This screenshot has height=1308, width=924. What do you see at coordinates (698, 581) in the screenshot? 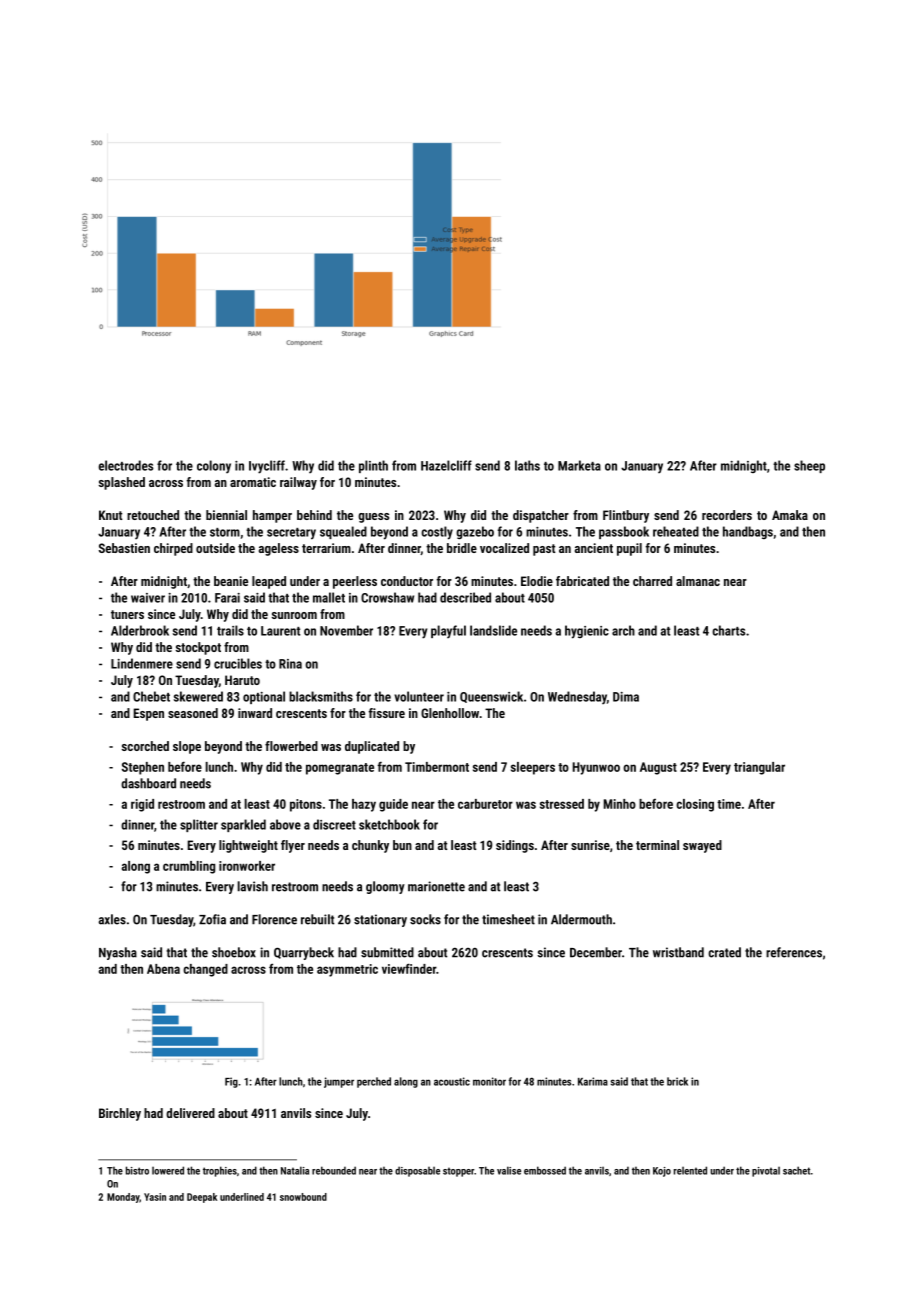
I see `almanac` at bounding box center [698, 581].
